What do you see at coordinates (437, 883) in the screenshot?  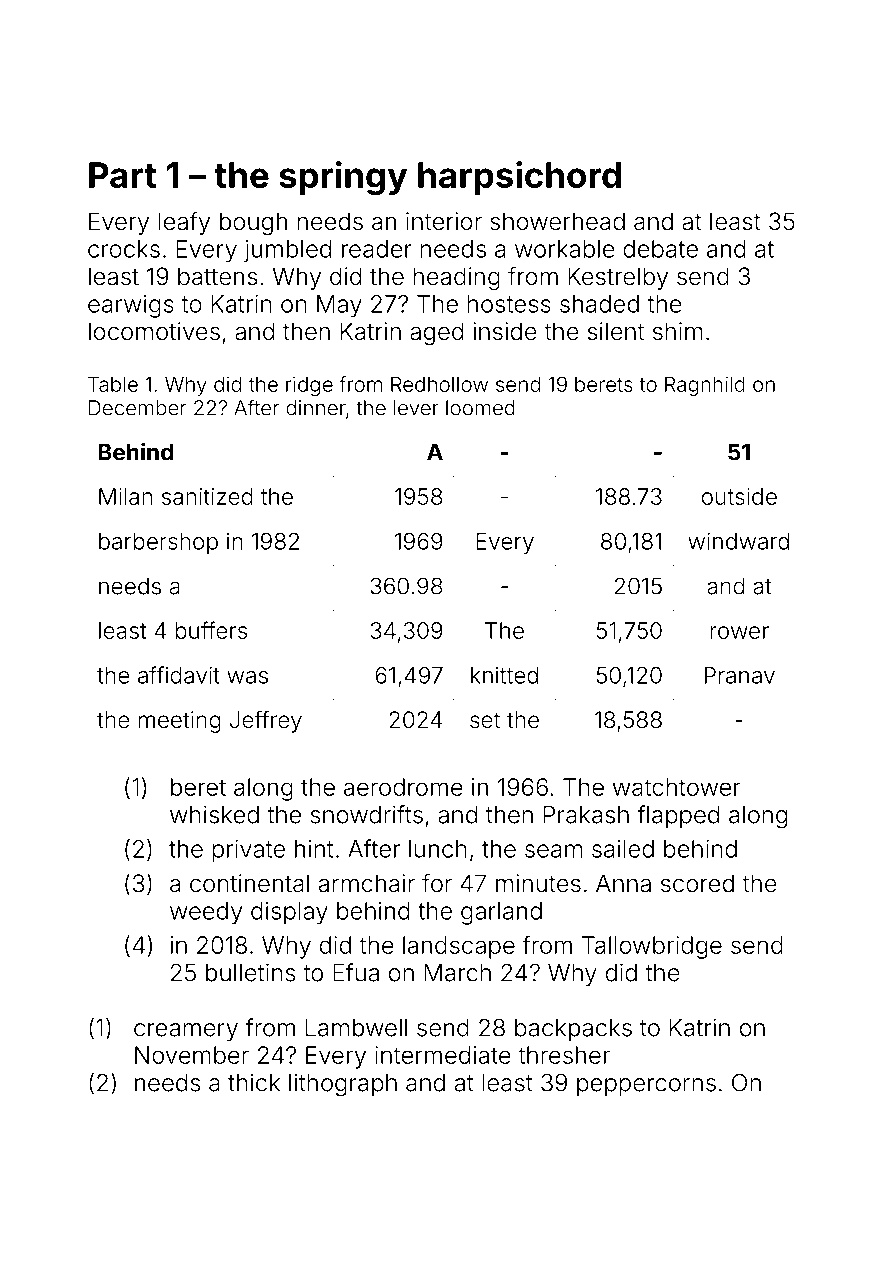 I see `for` at bounding box center [437, 883].
